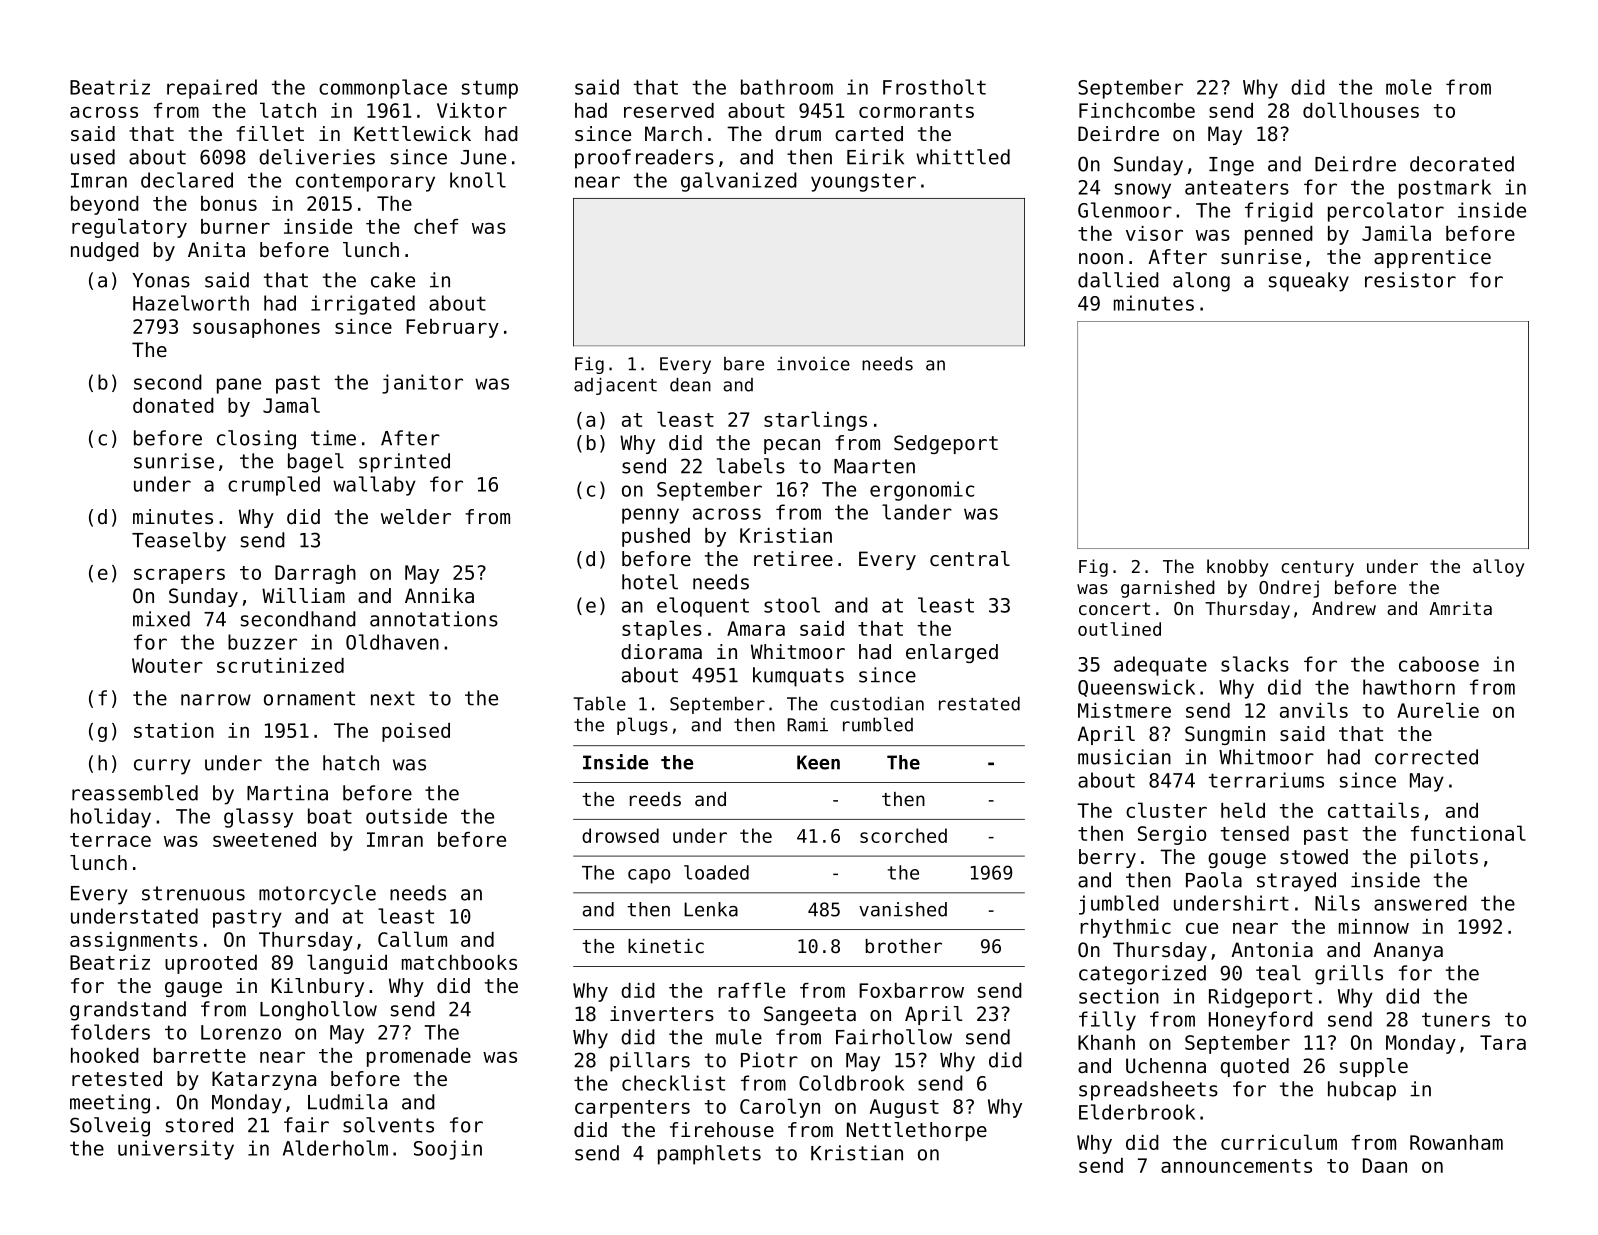 The image size is (1598, 1235). I want to click on announcements, so click(1236, 1166).
